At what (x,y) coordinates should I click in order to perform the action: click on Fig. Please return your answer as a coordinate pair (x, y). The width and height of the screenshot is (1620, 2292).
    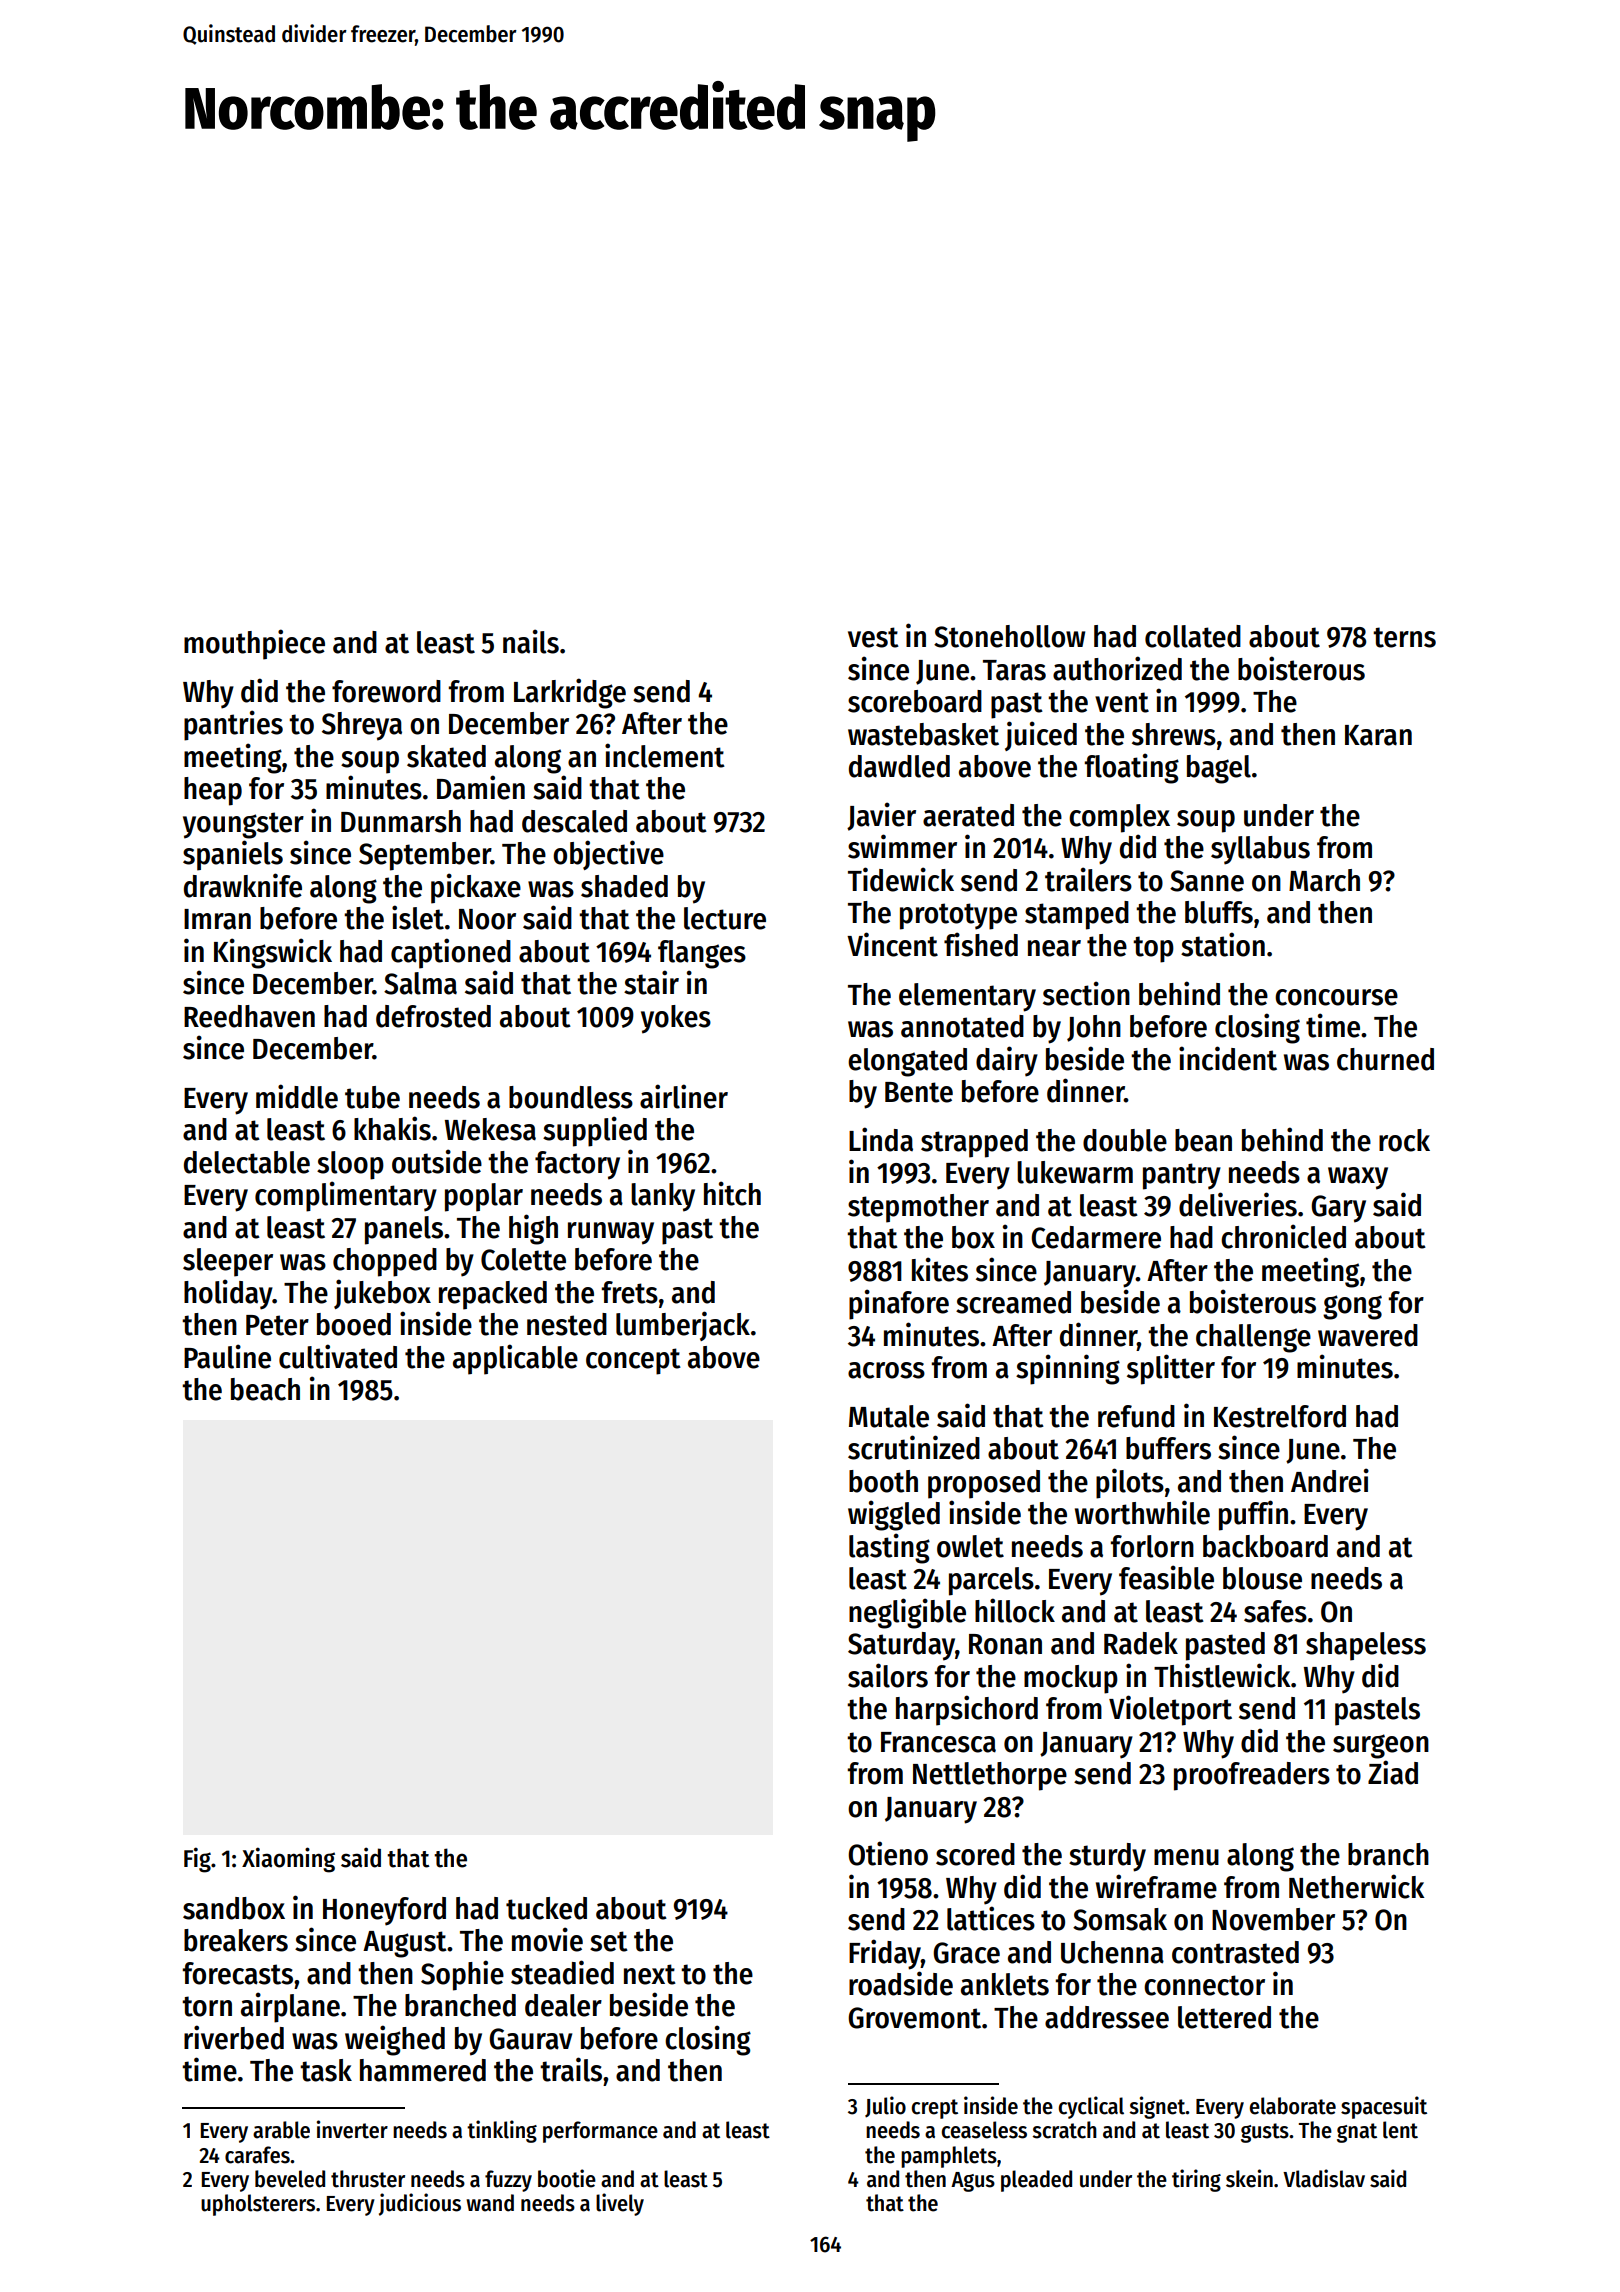
    Looking at the image, I should click on (197, 1860).
